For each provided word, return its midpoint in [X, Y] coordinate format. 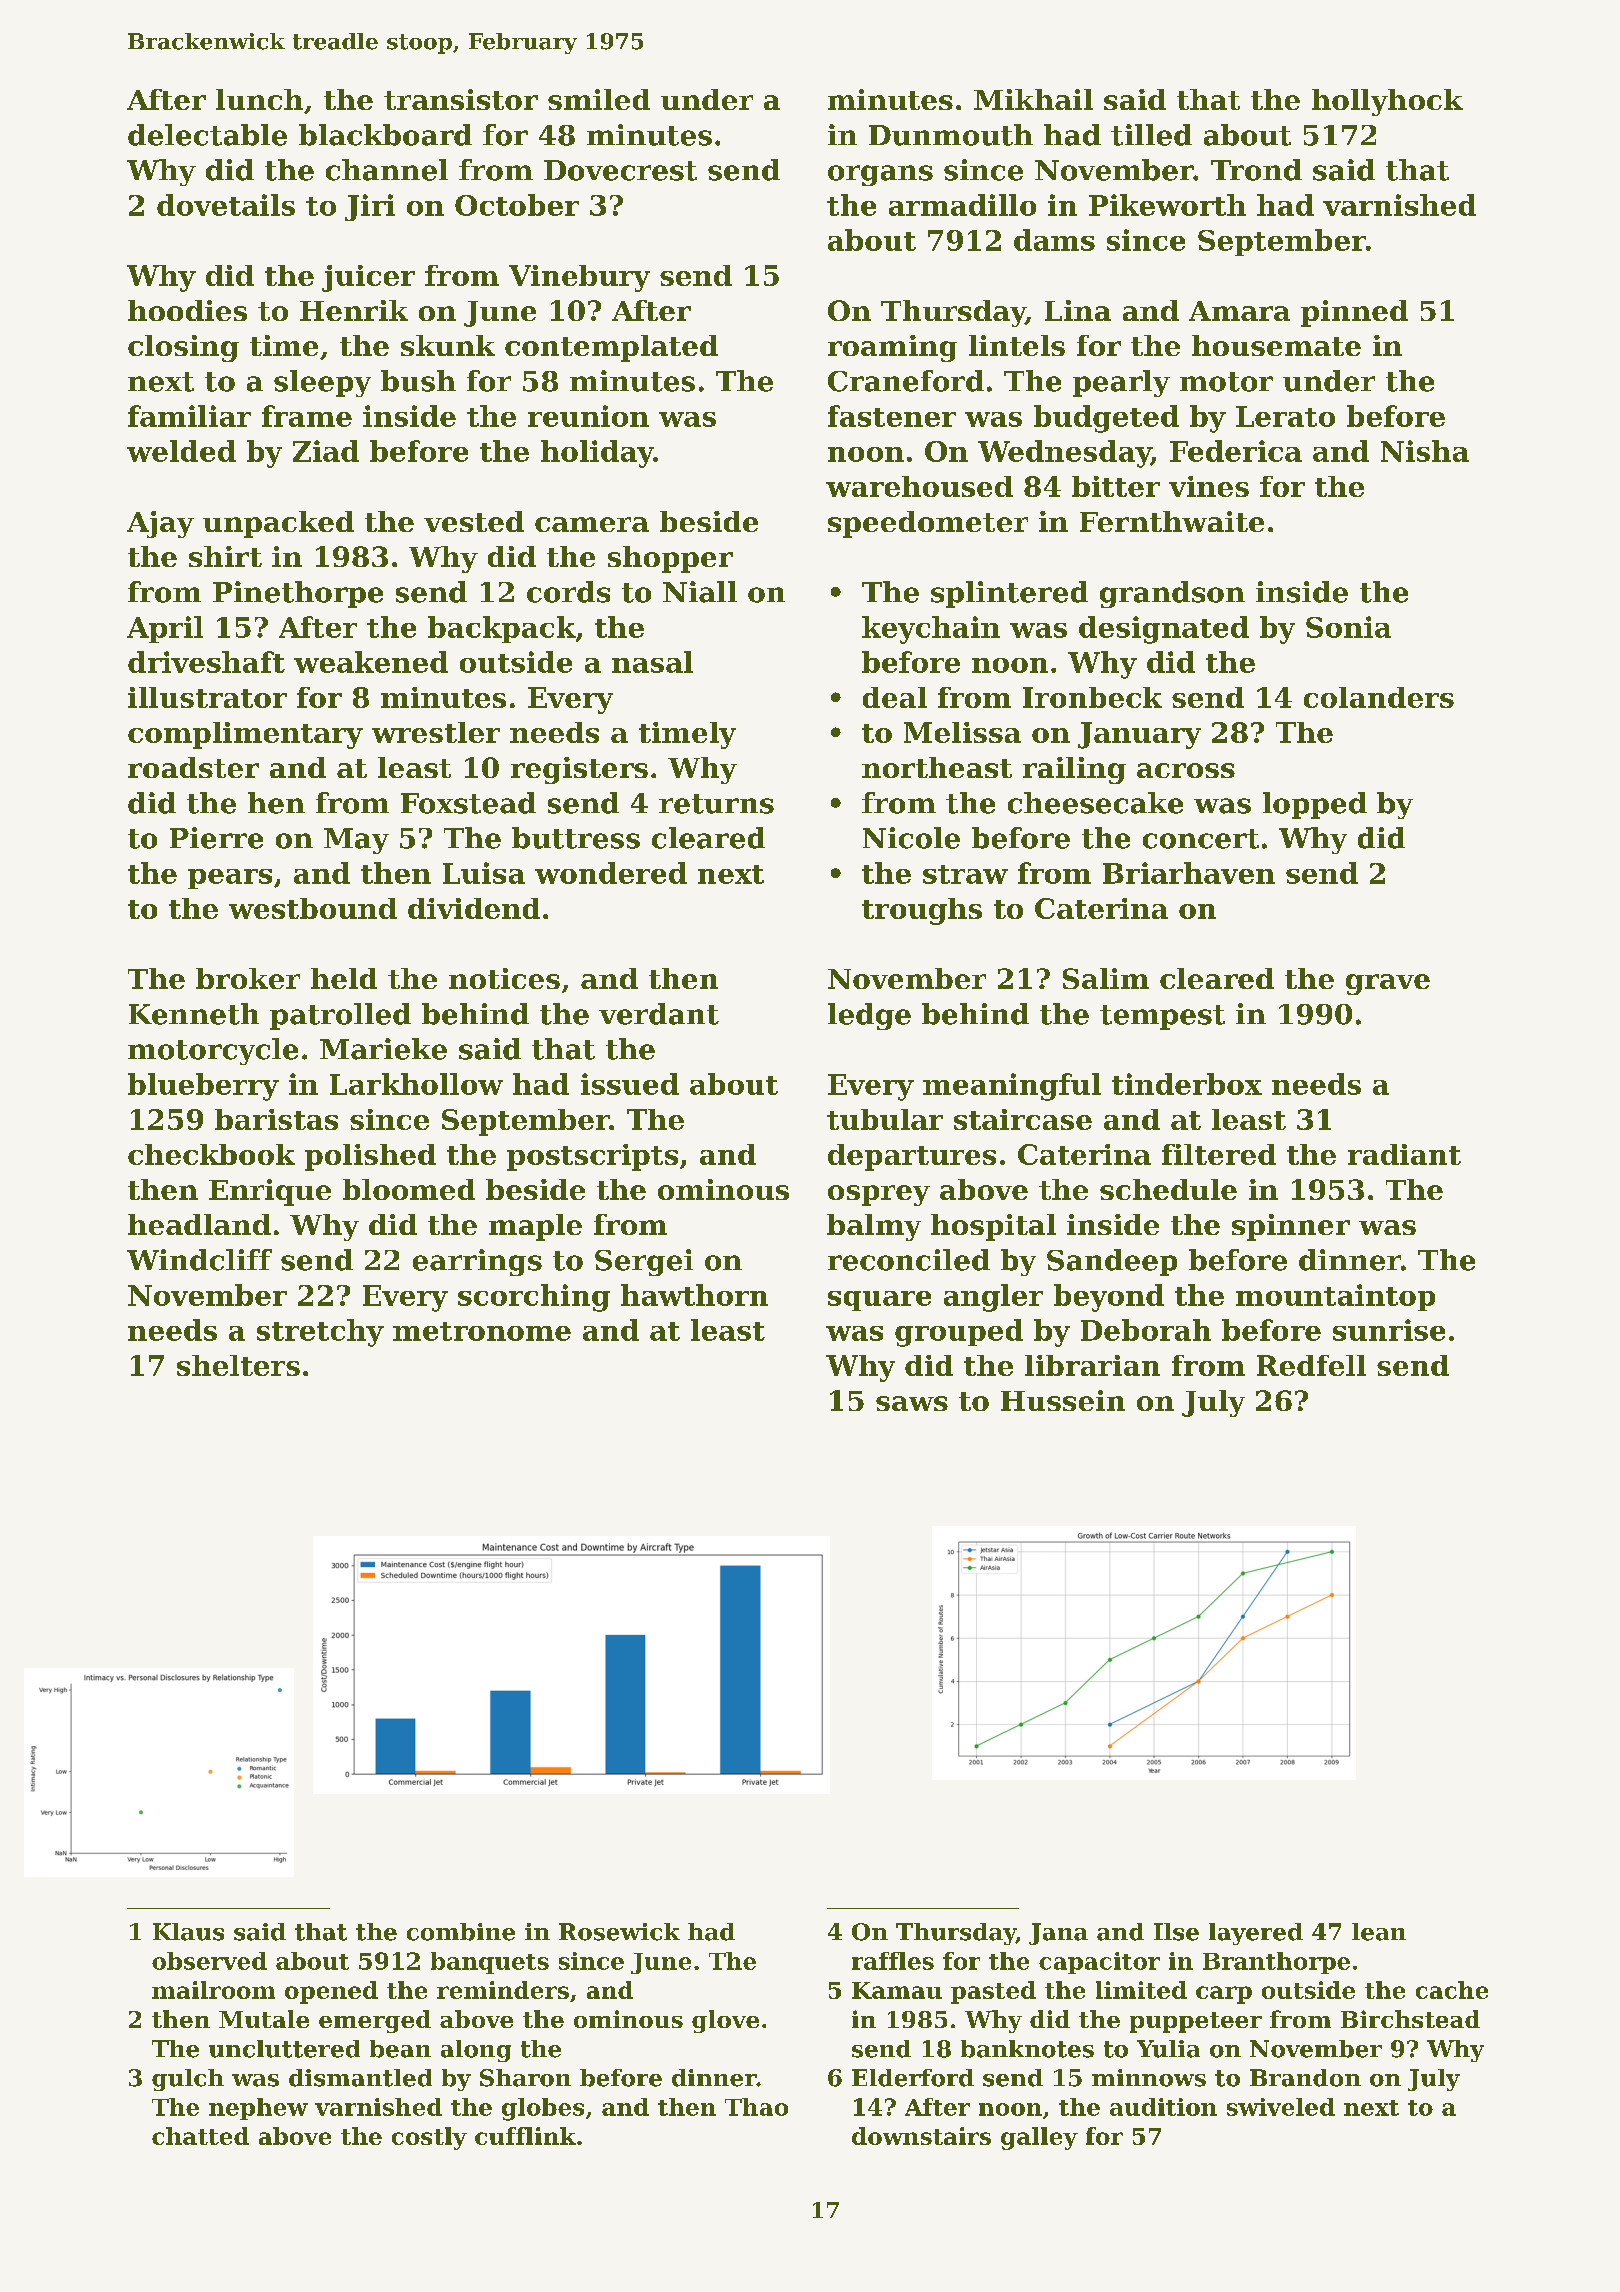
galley [1039, 2138]
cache [1452, 1990]
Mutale [264, 2019]
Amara [1239, 311]
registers [579, 770]
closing [183, 348]
